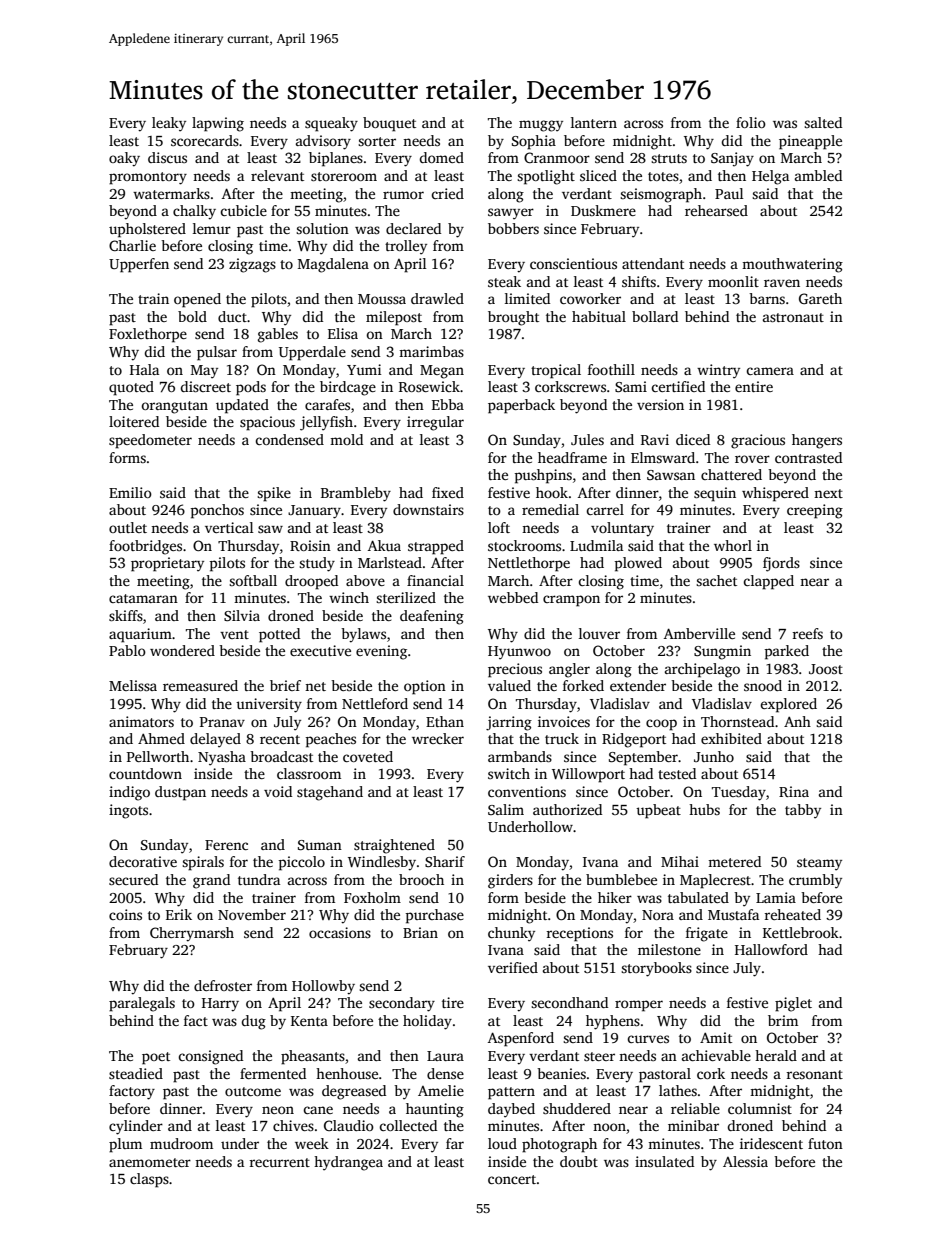  I want to click on lantern, so click(594, 122).
